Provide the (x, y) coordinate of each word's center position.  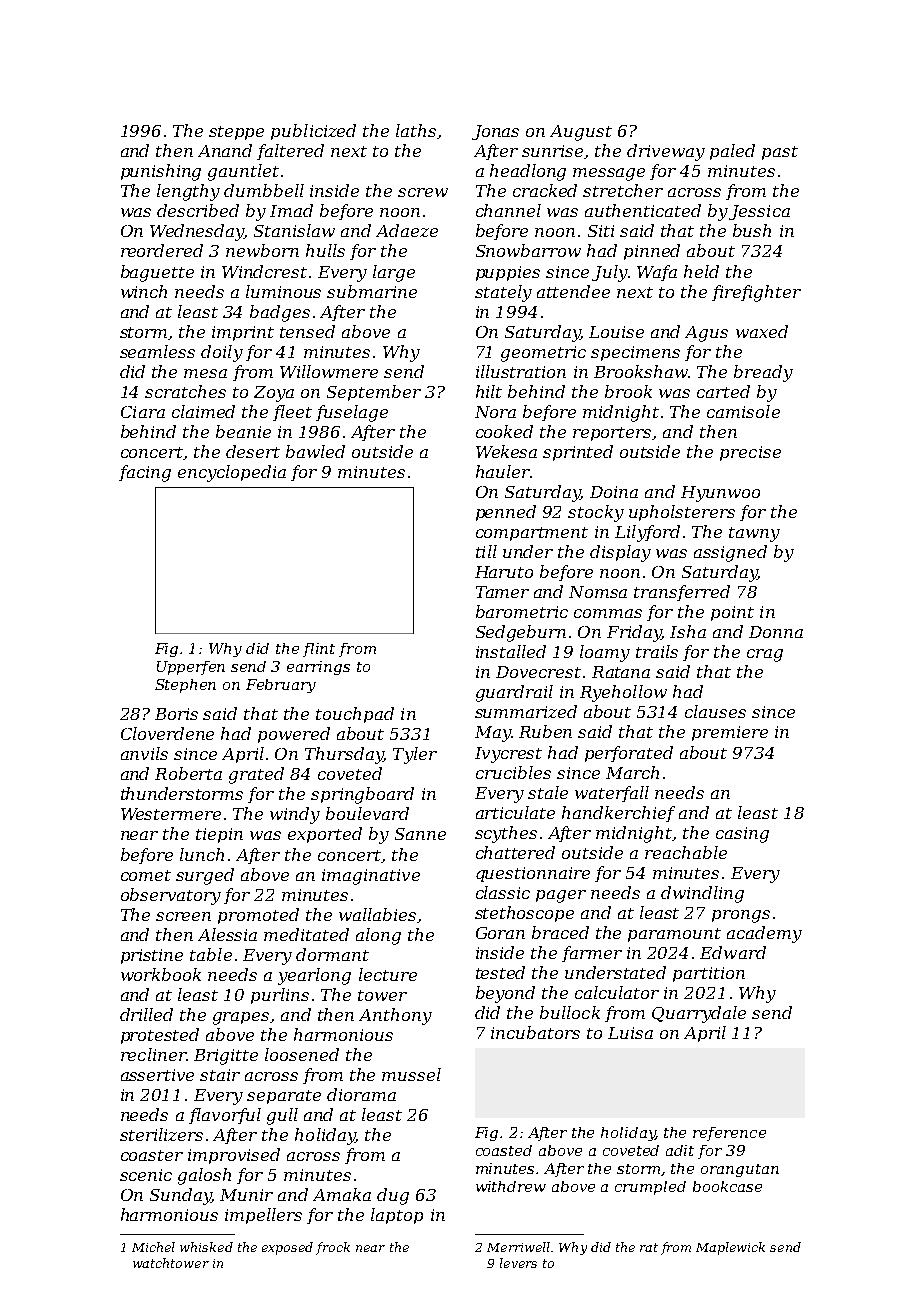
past (780, 153)
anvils (144, 753)
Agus (706, 334)
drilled (146, 1014)
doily (222, 353)
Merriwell (518, 1247)
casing (742, 835)
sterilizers (161, 1134)
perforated (629, 754)
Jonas (495, 132)
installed (511, 651)
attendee (573, 291)
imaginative (371, 877)
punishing (161, 172)
